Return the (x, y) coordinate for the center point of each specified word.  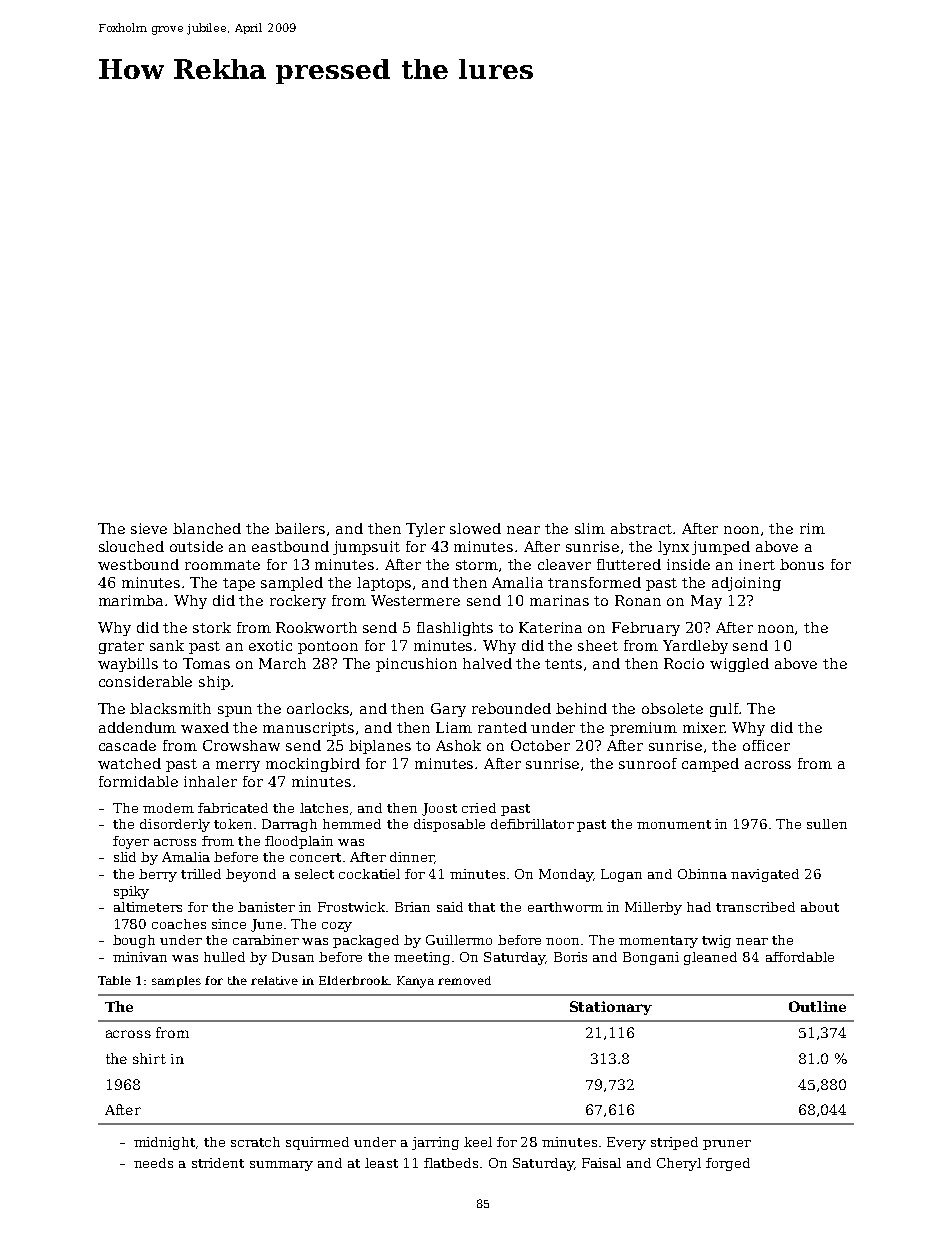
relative (274, 980)
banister (266, 907)
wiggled (739, 665)
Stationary (611, 1008)
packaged (366, 941)
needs (153, 1163)
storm (477, 565)
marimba (132, 600)
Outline (817, 1006)
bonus (802, 564)
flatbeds (451, 1163)
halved (487, 663)
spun (235, 711)
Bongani (651, 958)
